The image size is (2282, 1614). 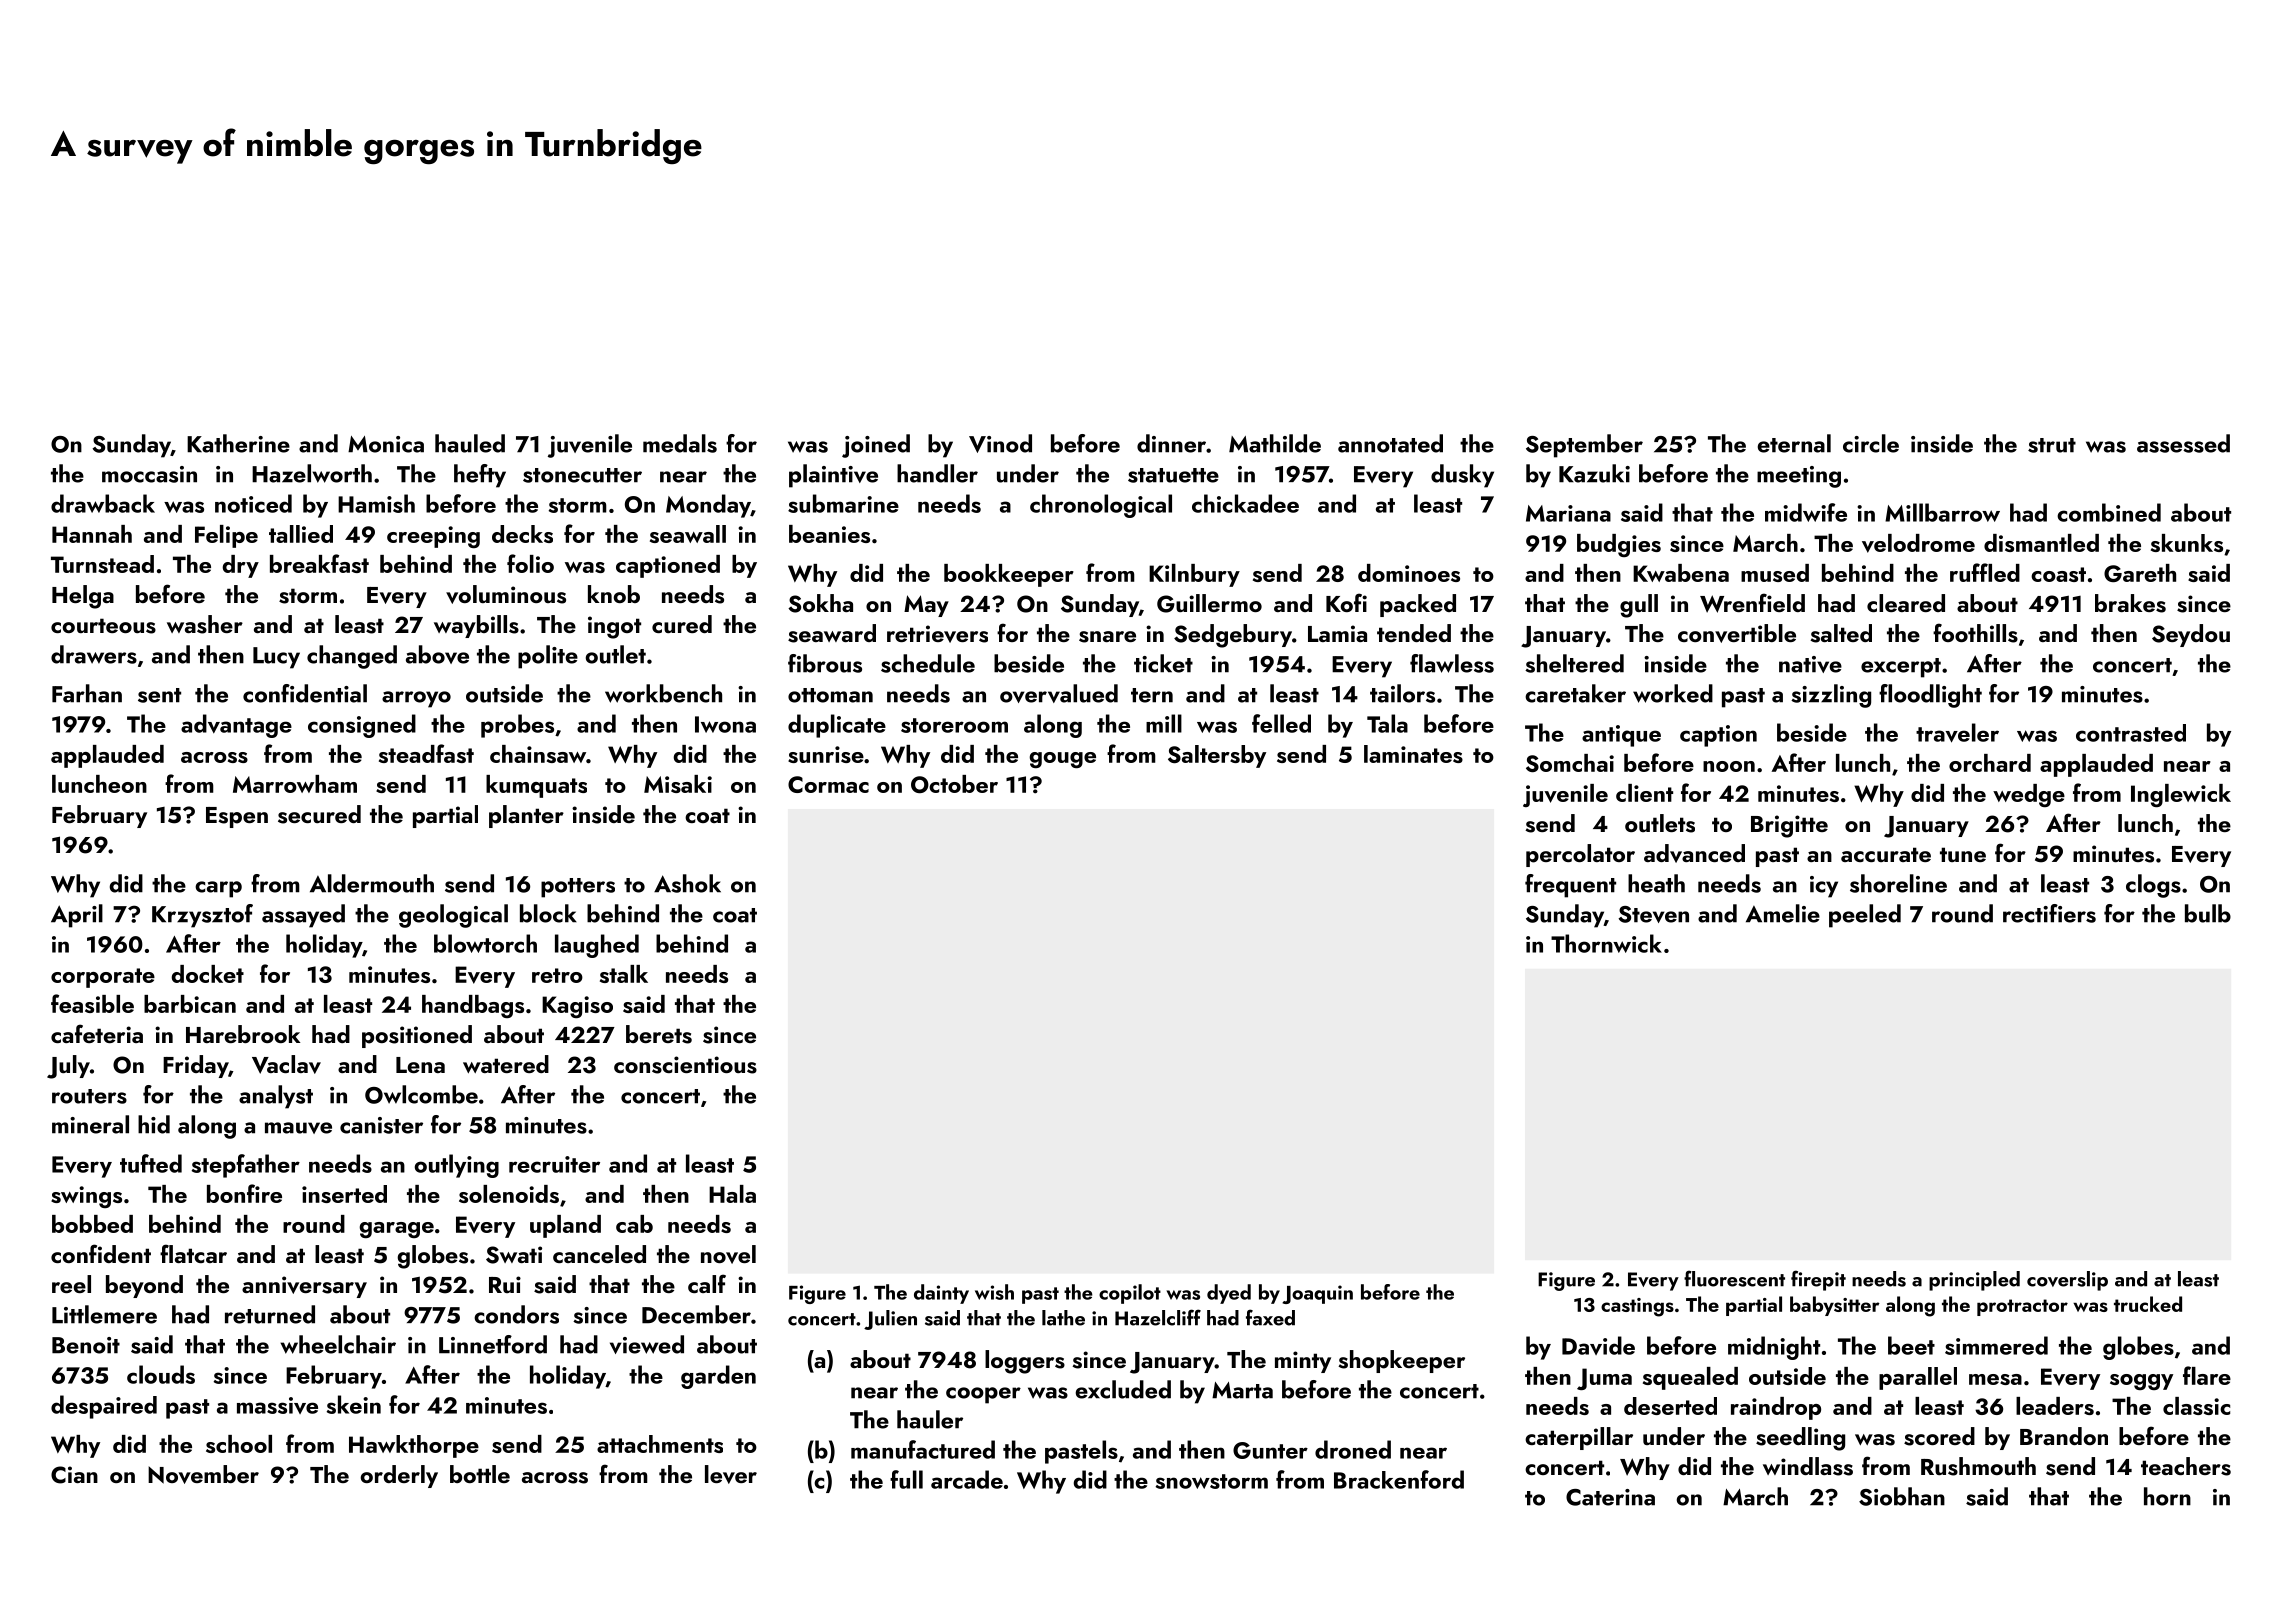 I want to click on Amelie, so click(x=1783, y=913).
